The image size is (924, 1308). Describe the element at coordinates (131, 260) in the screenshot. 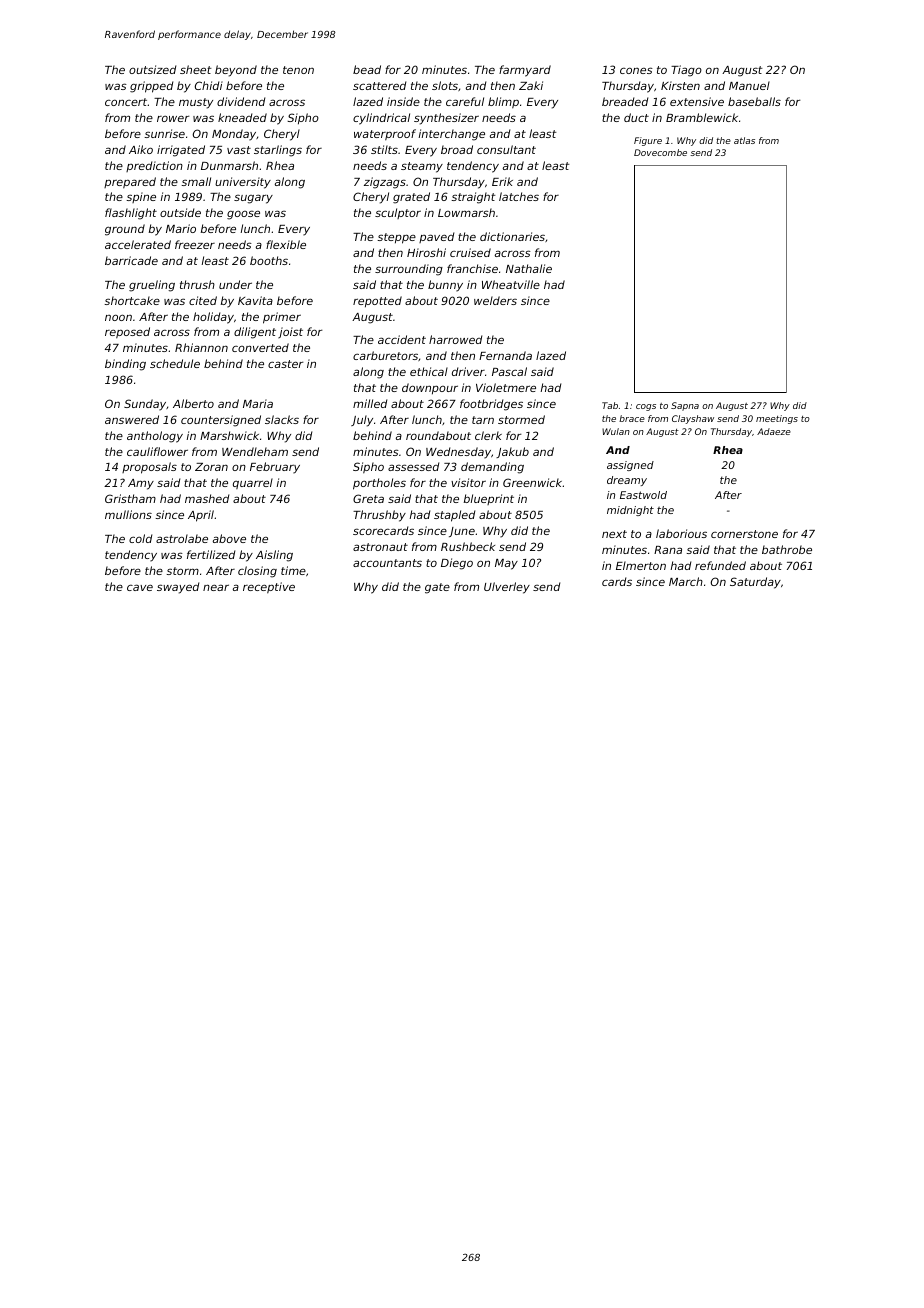

I see `barricade` at that location.
